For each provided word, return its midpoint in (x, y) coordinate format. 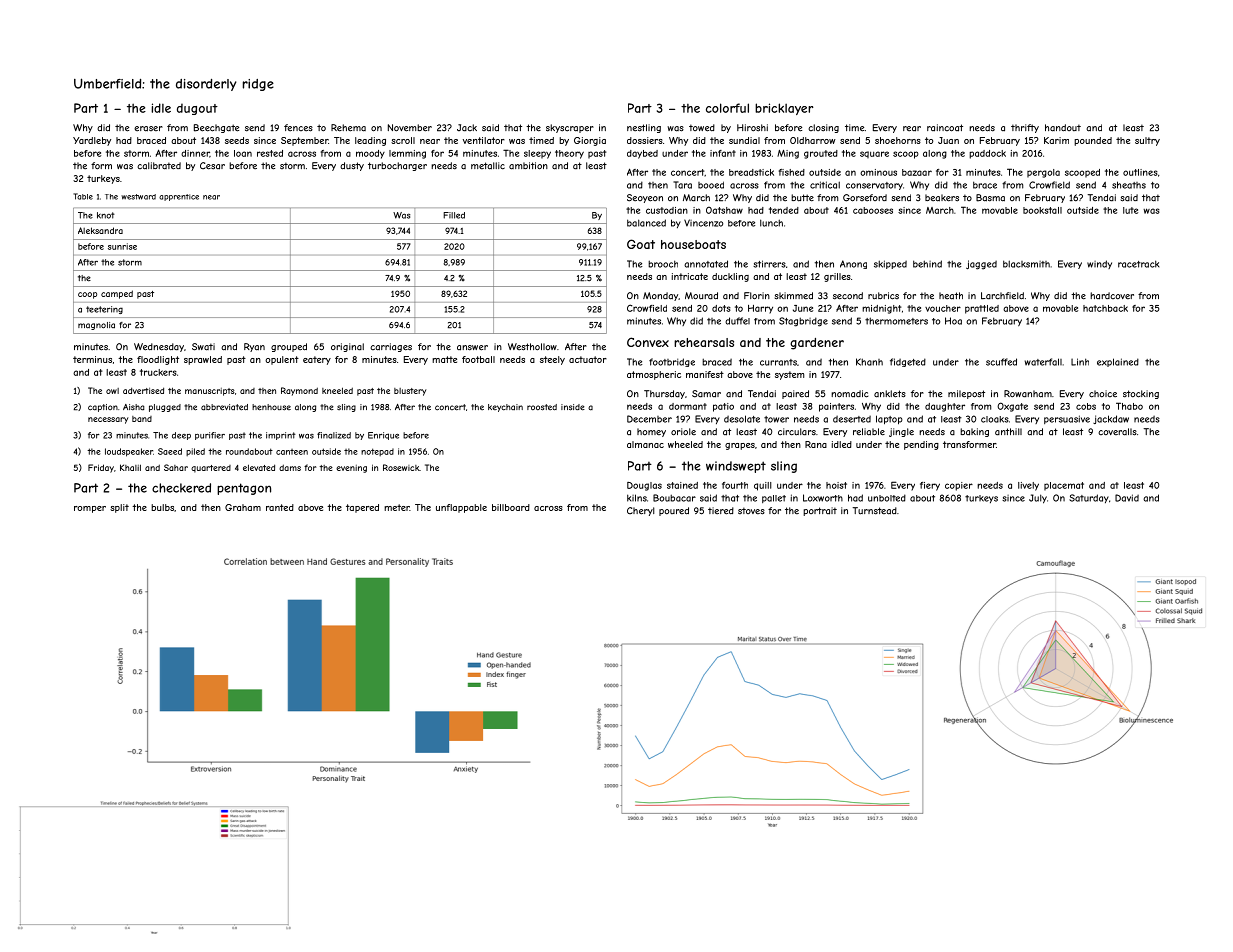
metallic (488, 166)
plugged (165, 408)
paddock (987, 154)
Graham (243, 507)
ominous (878, 172)
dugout (197, 109)
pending (921, 445)
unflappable (461, 508)
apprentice (179, 197)
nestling (644, 128)
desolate (742, 419)
